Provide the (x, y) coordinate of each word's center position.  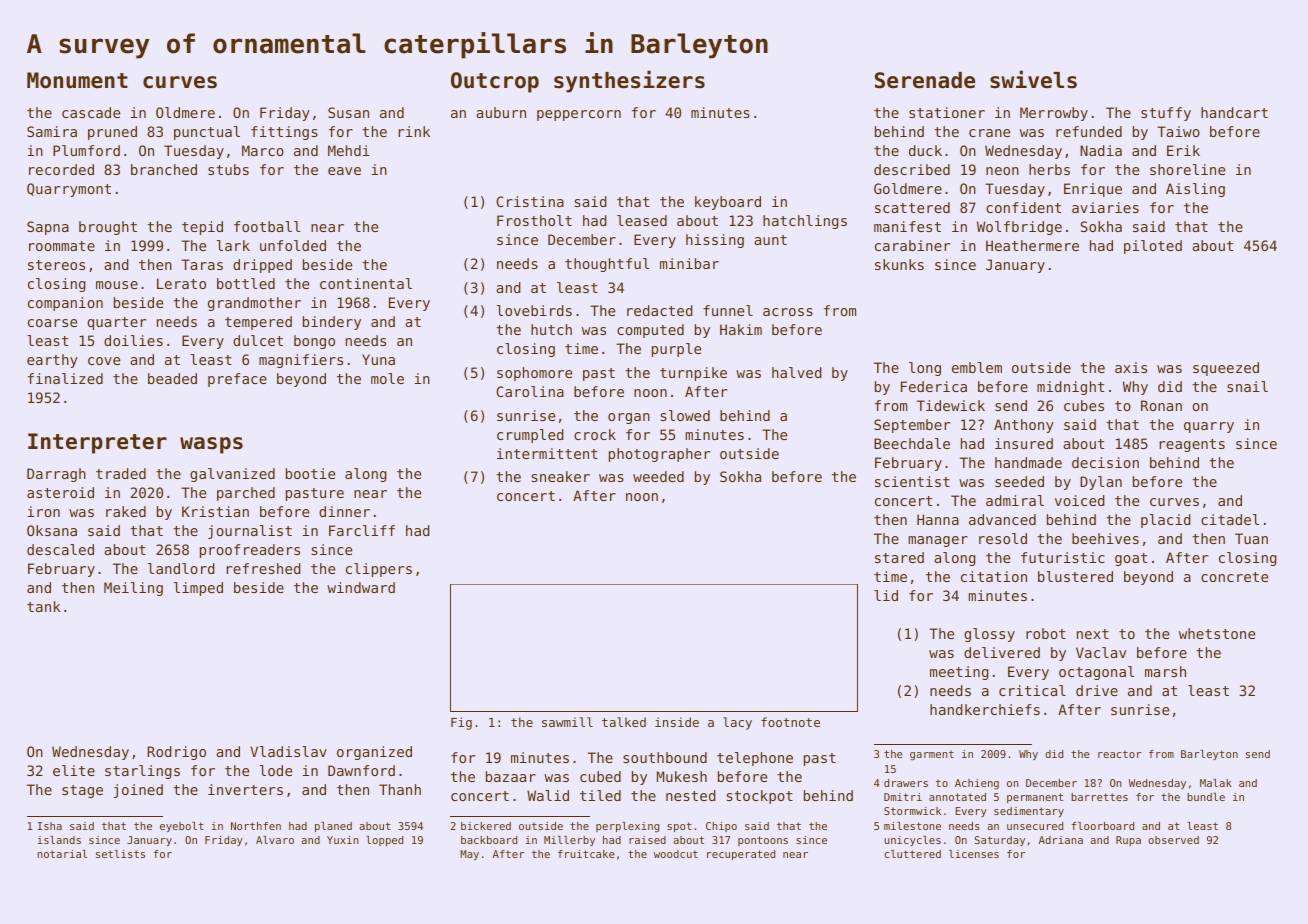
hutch (551, 329)
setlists (120, 854)
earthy (52, 361)
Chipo (721, 827)
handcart (1234, 112)
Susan (348, 112)
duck (925, 150)
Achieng (977, 784)
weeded (658, 476)
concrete (1234, 577)
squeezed (1226, 369)
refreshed (264, 568)
